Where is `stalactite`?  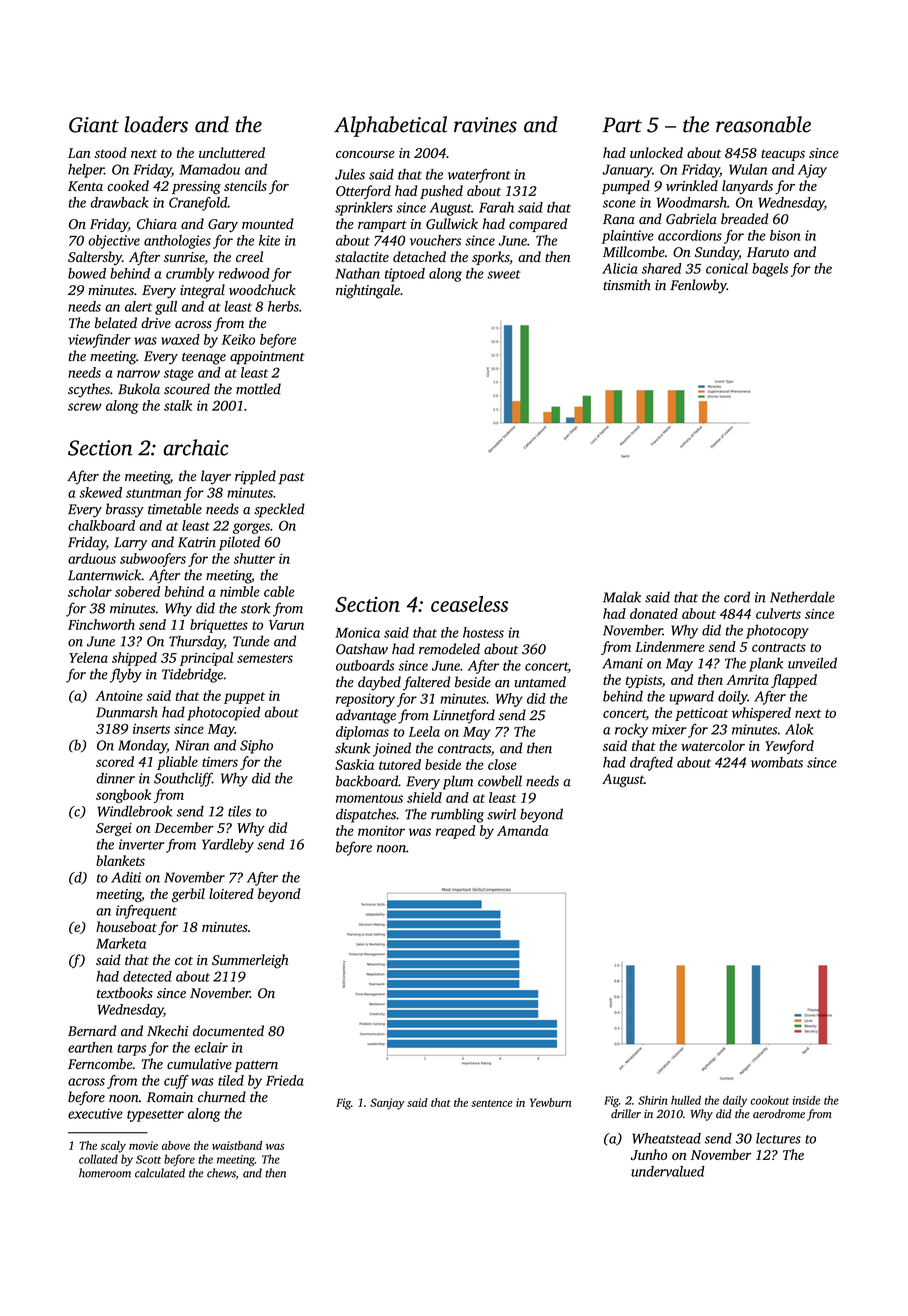 stalactite is located at coordinates (362, 256).
